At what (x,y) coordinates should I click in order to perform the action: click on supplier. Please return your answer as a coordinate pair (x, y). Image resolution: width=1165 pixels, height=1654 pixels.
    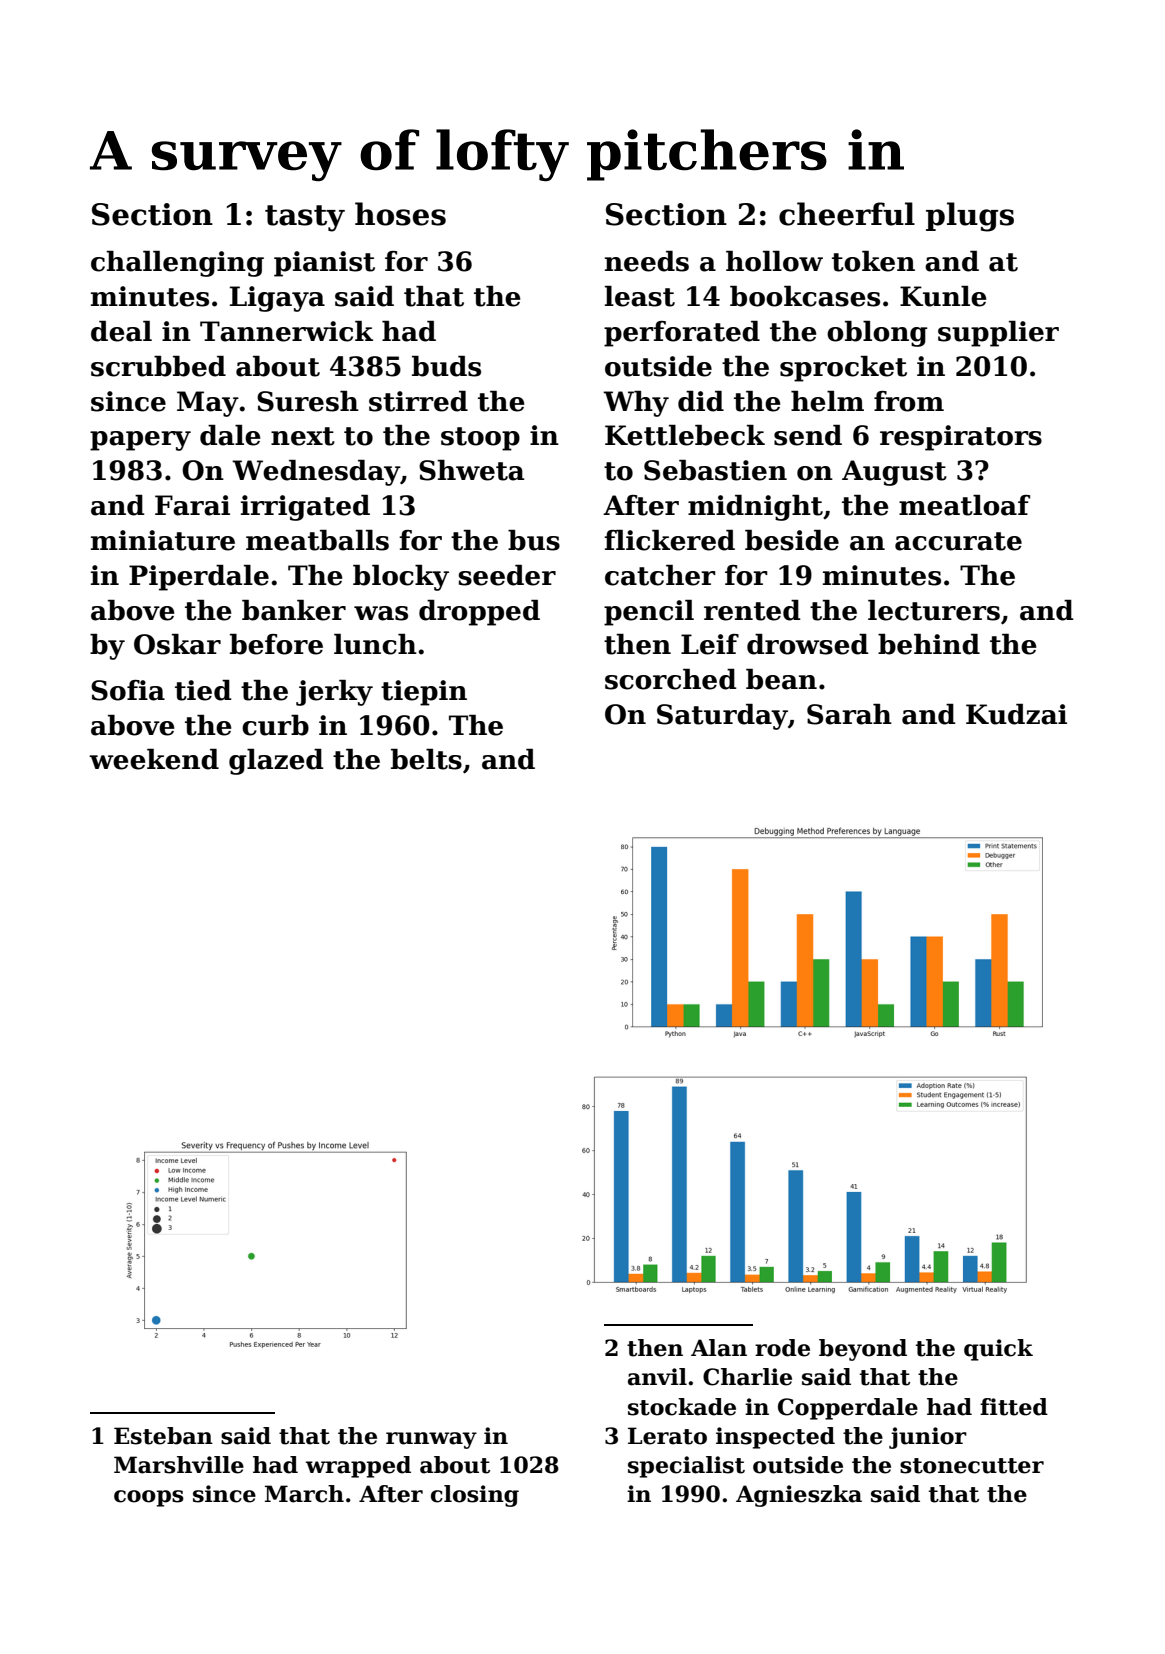
    Looking at the image, I should click on (998, 334).
